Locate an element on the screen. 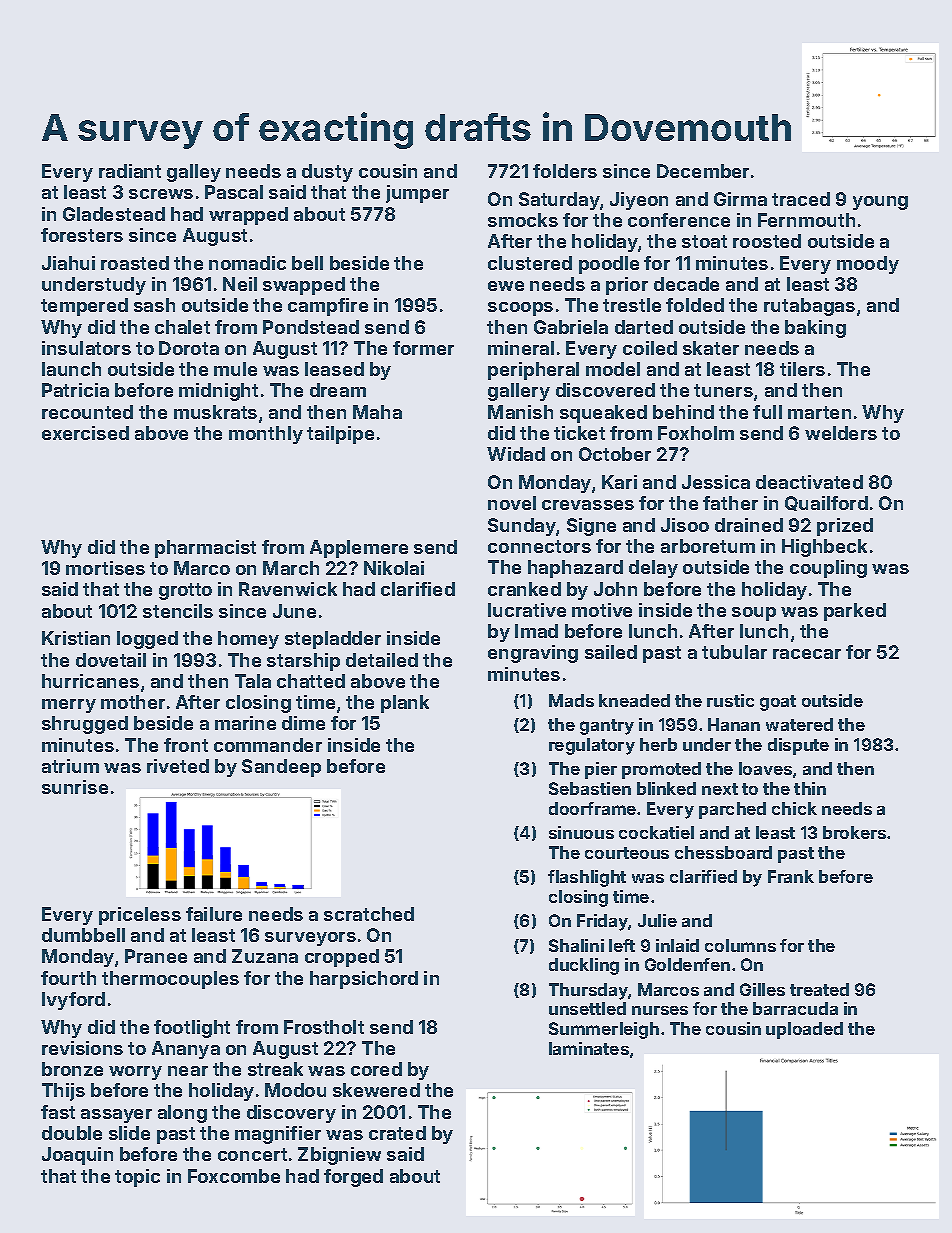  laminates is located at coordinates (589, 1048).
